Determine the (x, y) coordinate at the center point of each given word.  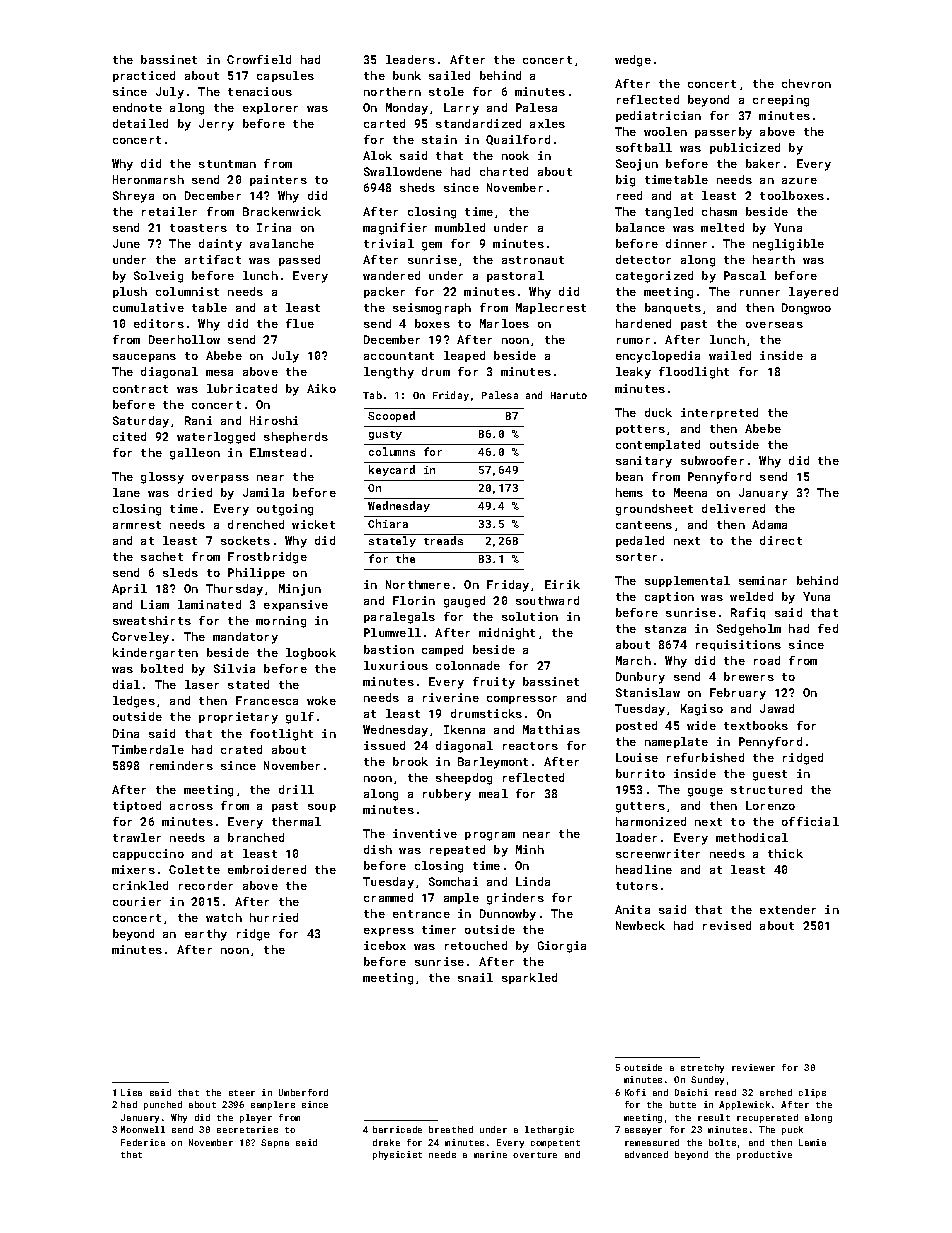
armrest (137, 525)
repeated (457, 850)
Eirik (562, 584)
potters (640, 430)
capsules (285, 76)
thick (785, 853)
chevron (806, 83)
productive (764, 1155)
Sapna (275, 1143)
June (126, 243)
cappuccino (148, 854)
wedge (633, 61)
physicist (397, 1155)
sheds (417, 187)
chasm (719, 211)
